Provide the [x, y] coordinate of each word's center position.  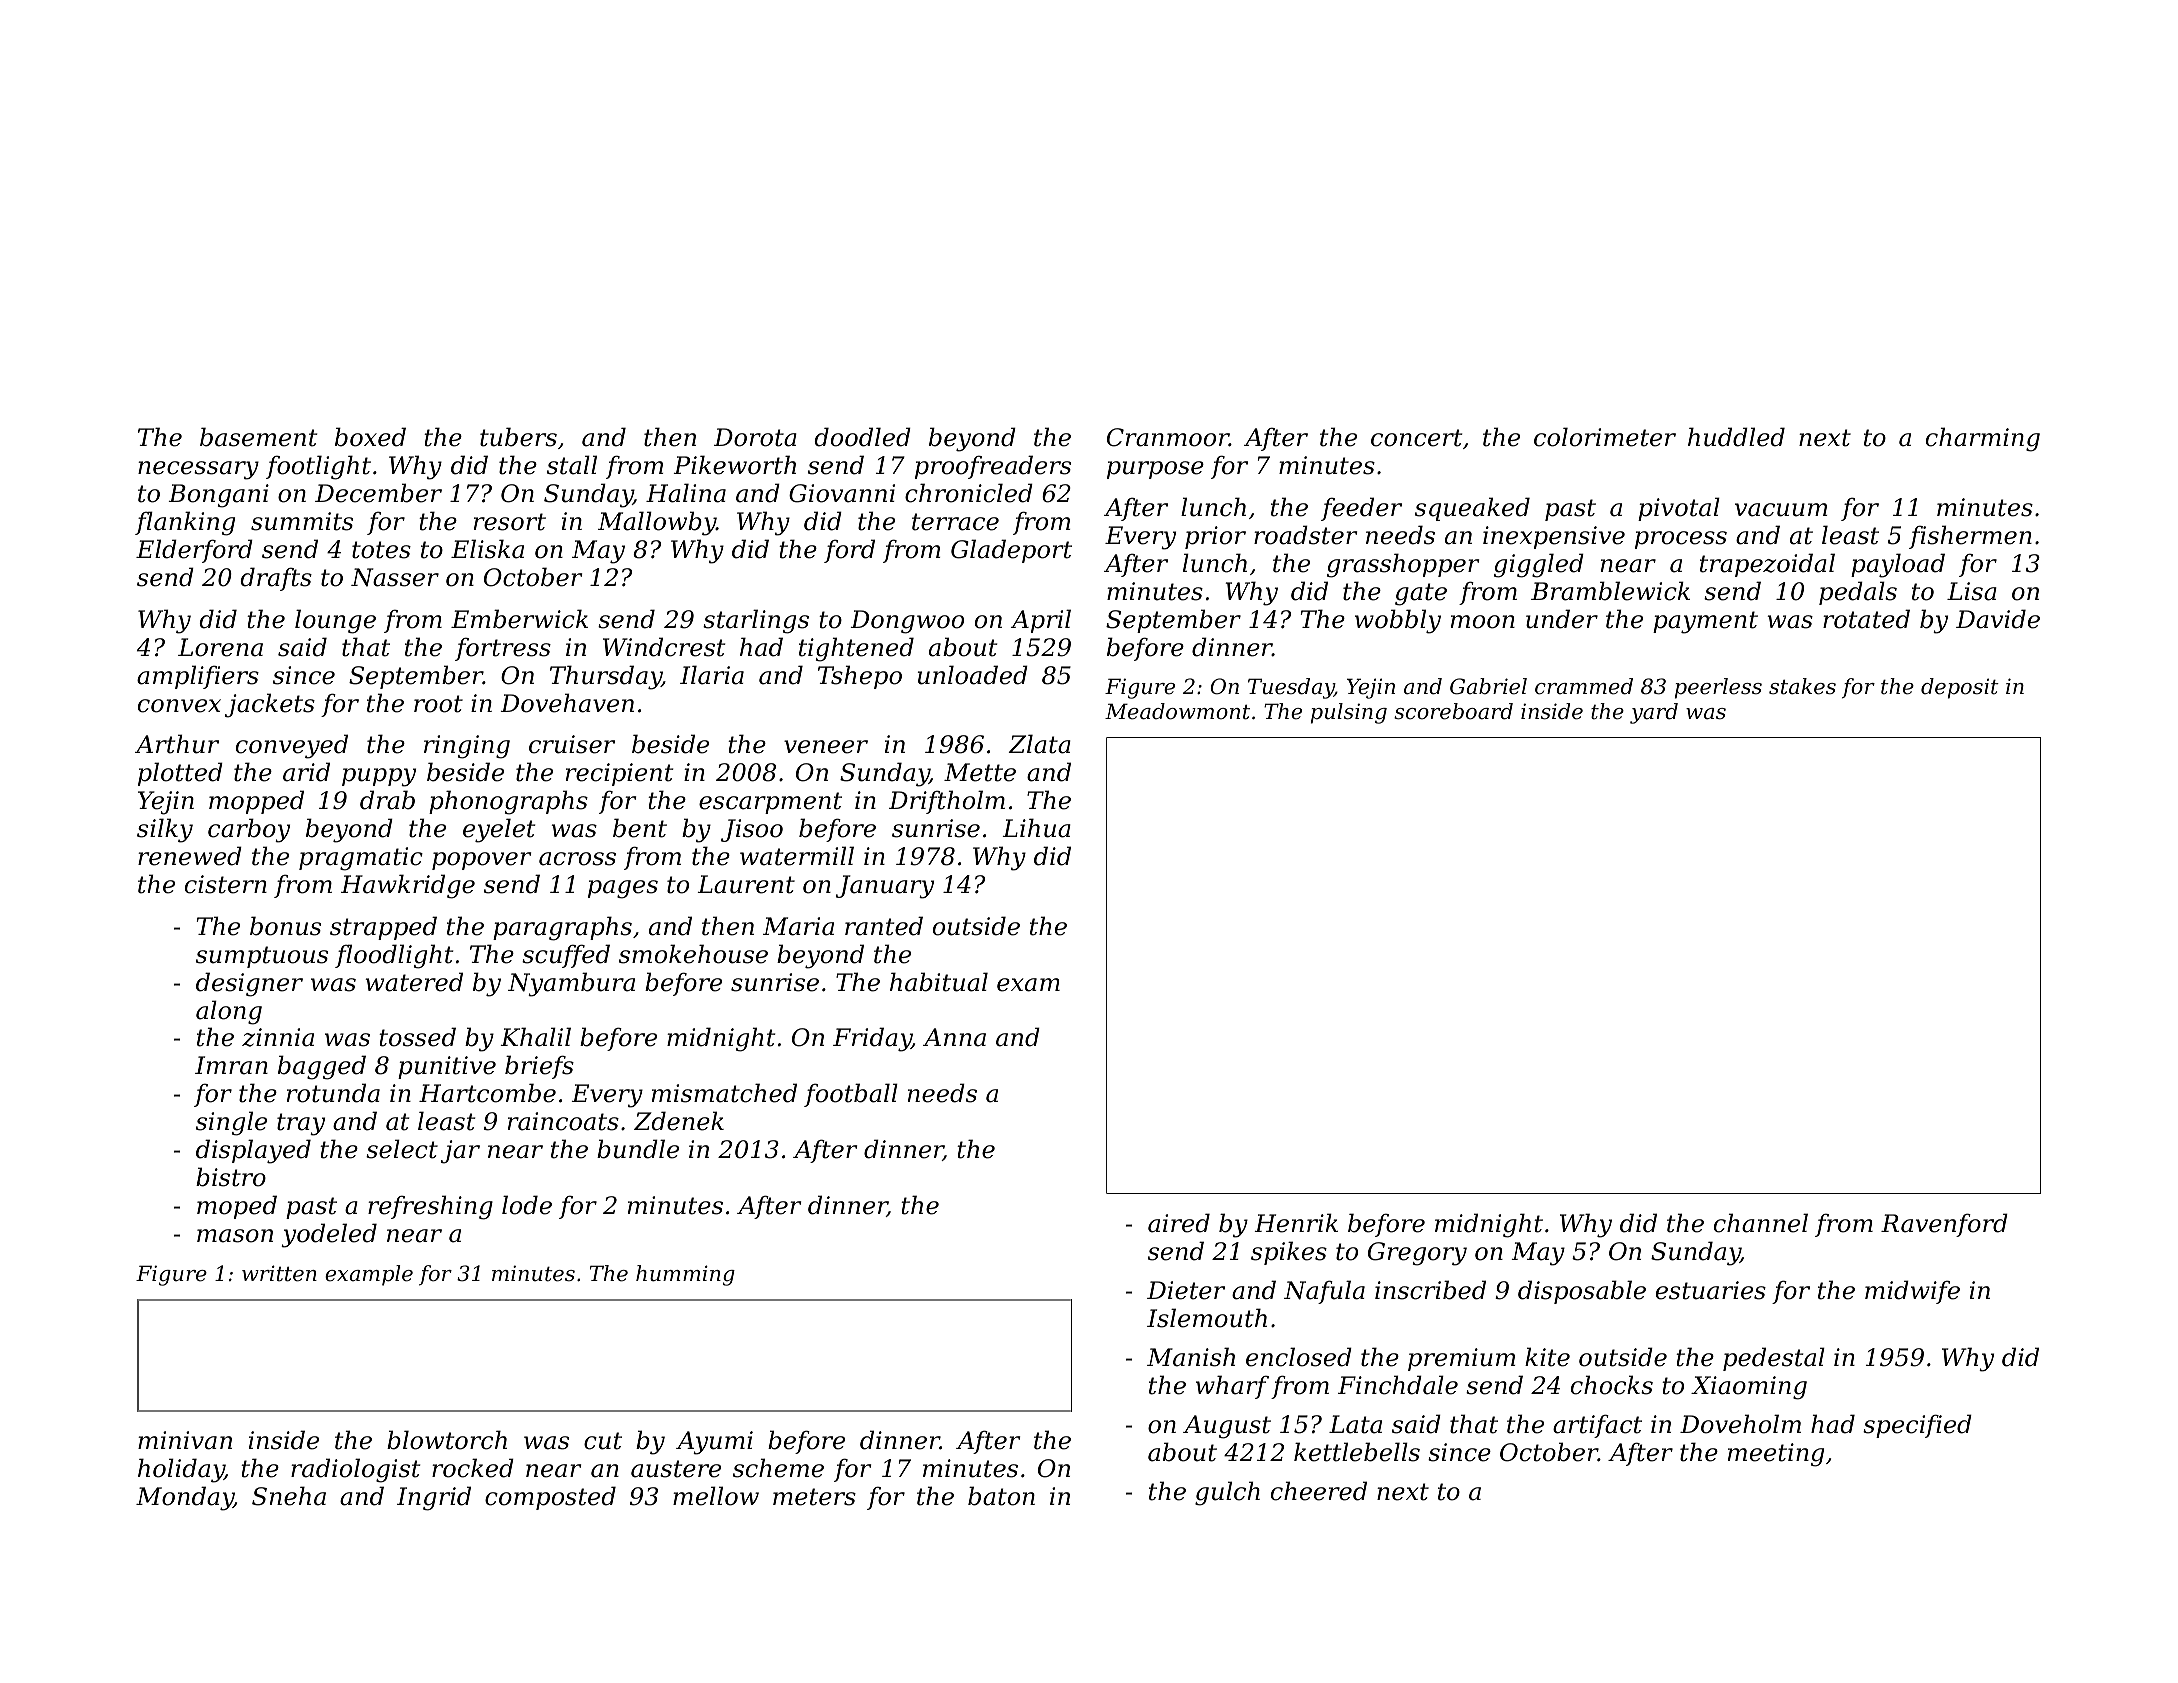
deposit [1960, 688]
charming [1983, 439]
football [851, 1095]
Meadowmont [1177, 711]
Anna [954, 1037]
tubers [518, 437]
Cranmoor [1168, 437]
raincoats [563, 1121]
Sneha [289, 1496]
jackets [270, 705]
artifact [1597, 1426]
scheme [778, 1468]
